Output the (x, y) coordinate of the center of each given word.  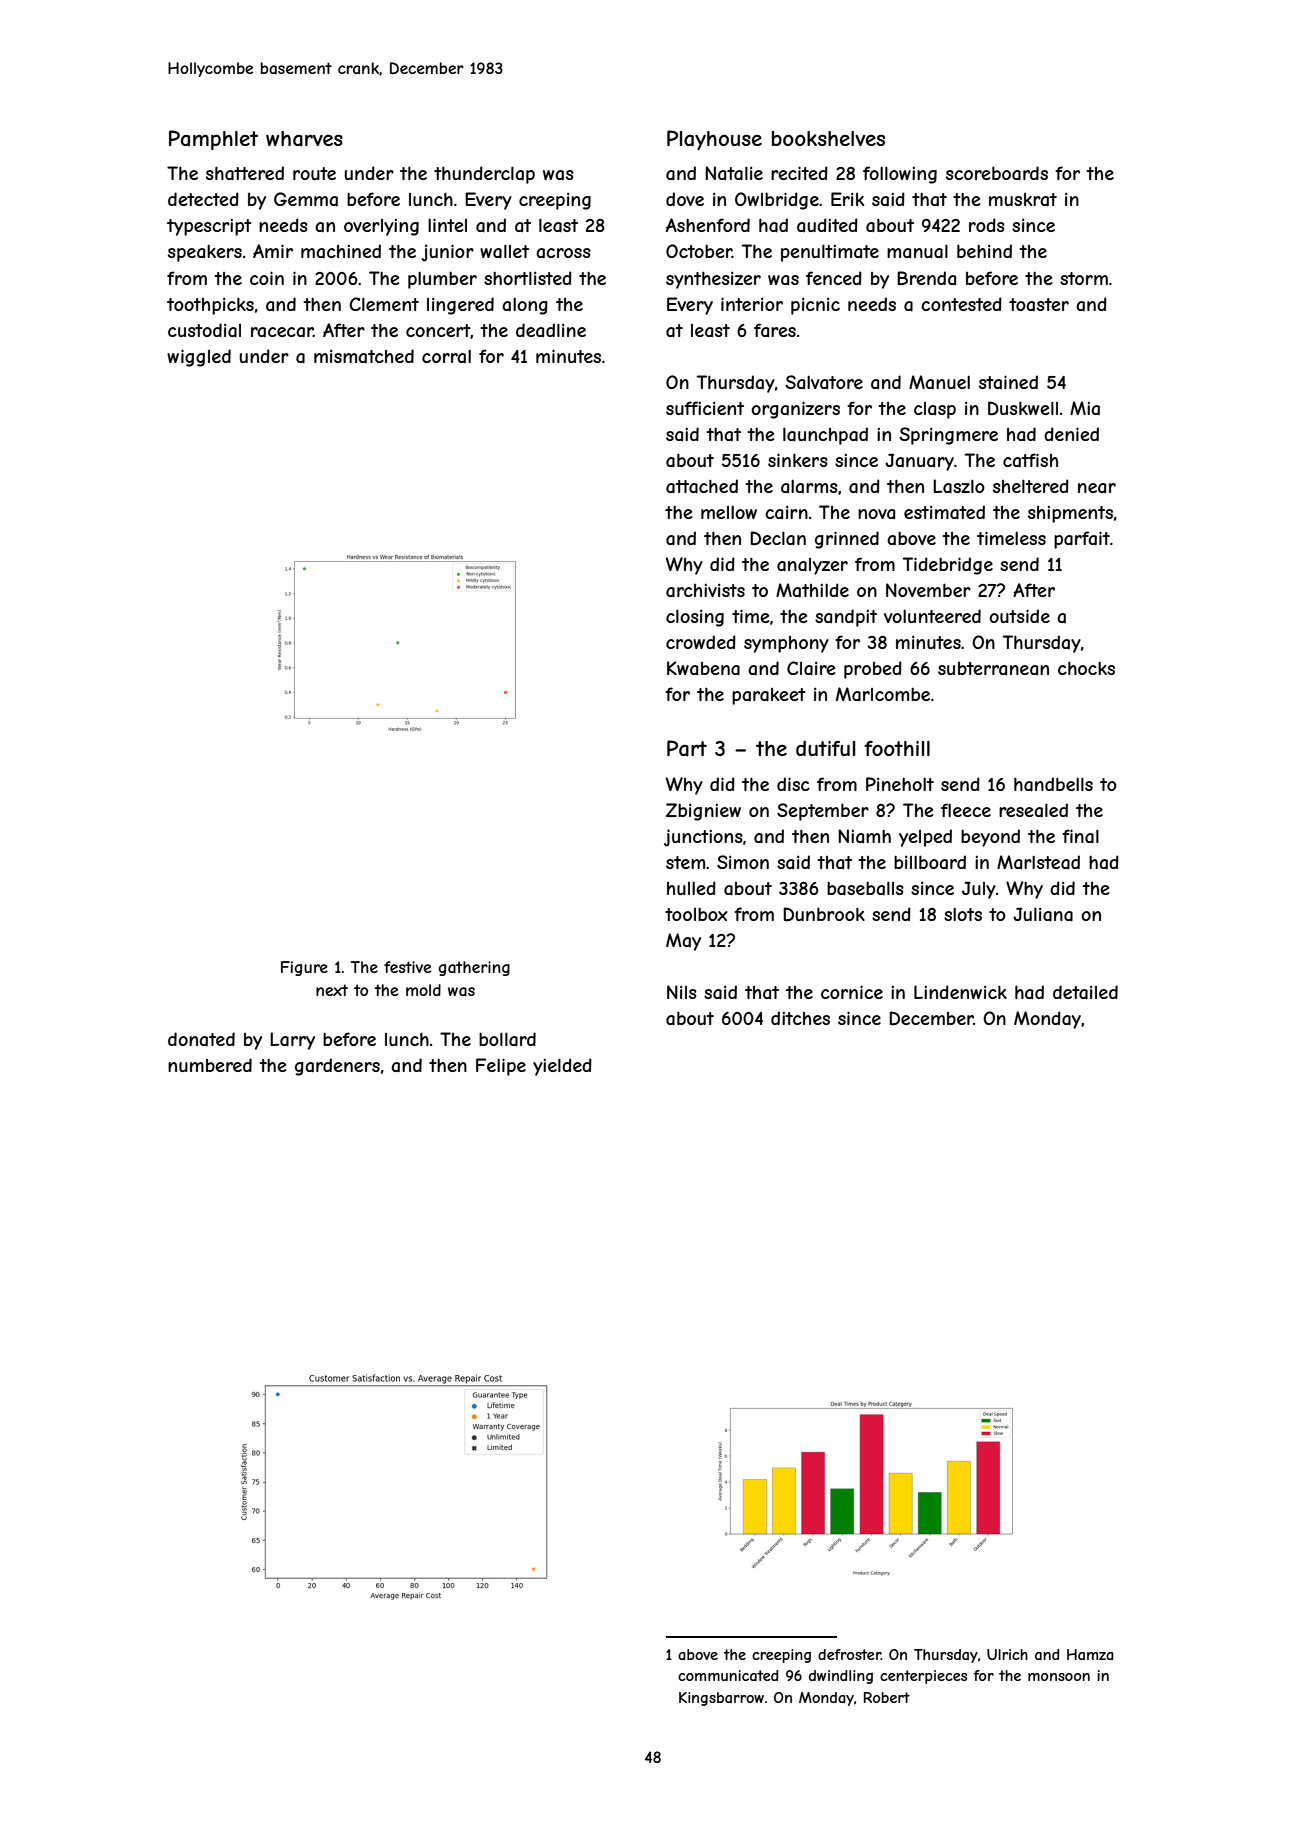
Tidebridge (947, 566)
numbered (210, 1065)
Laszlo (959, 486)
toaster (1039, 304)
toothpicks (210, 306)
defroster (849, 1654)
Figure (304, 968)
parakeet (769, 696)
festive (407, 967)
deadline (551, 330)
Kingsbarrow (721, 1699)
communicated (728, 1675)
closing (695, 618)
